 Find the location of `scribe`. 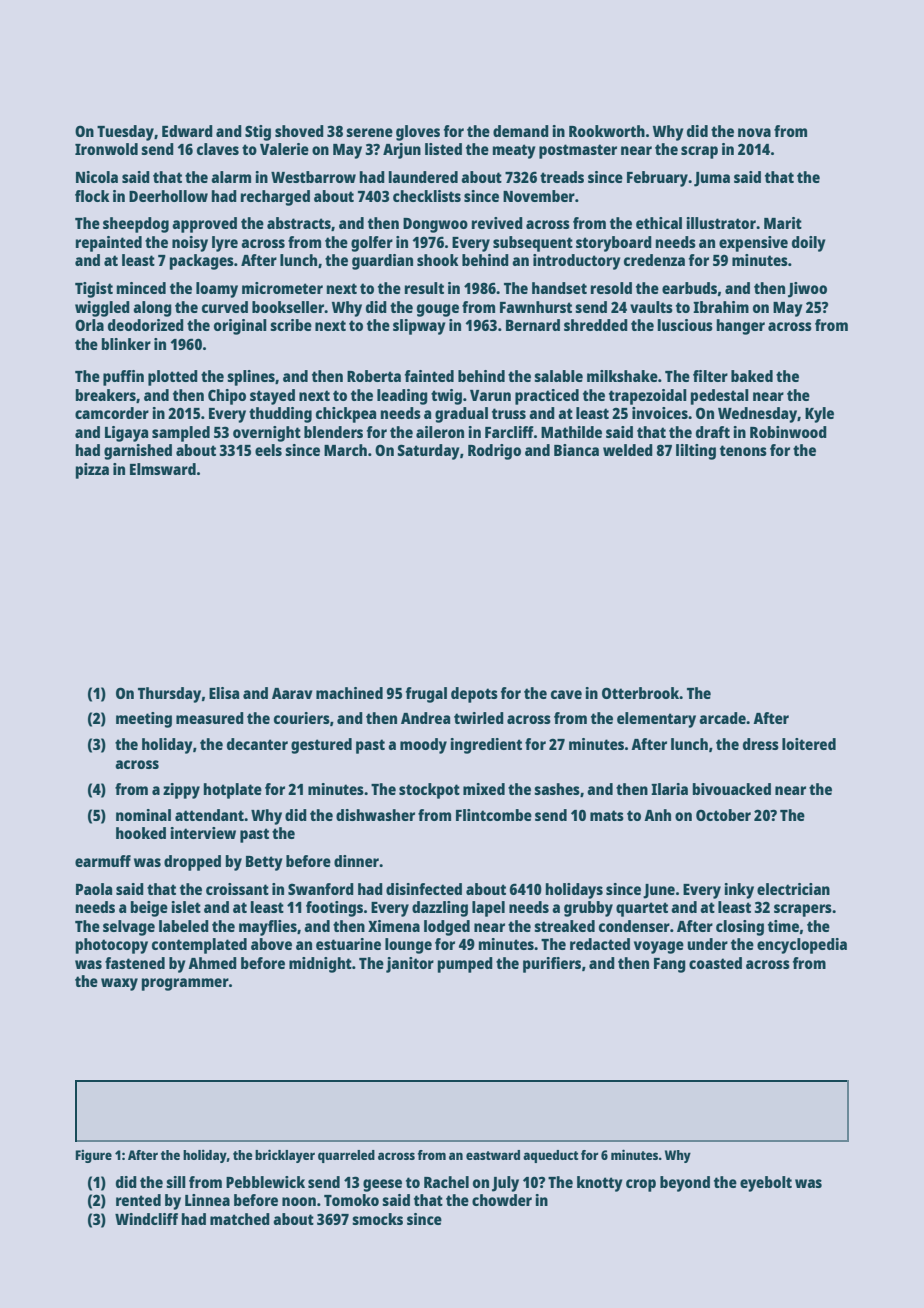

scribe is located at coordinates (291, 325).
